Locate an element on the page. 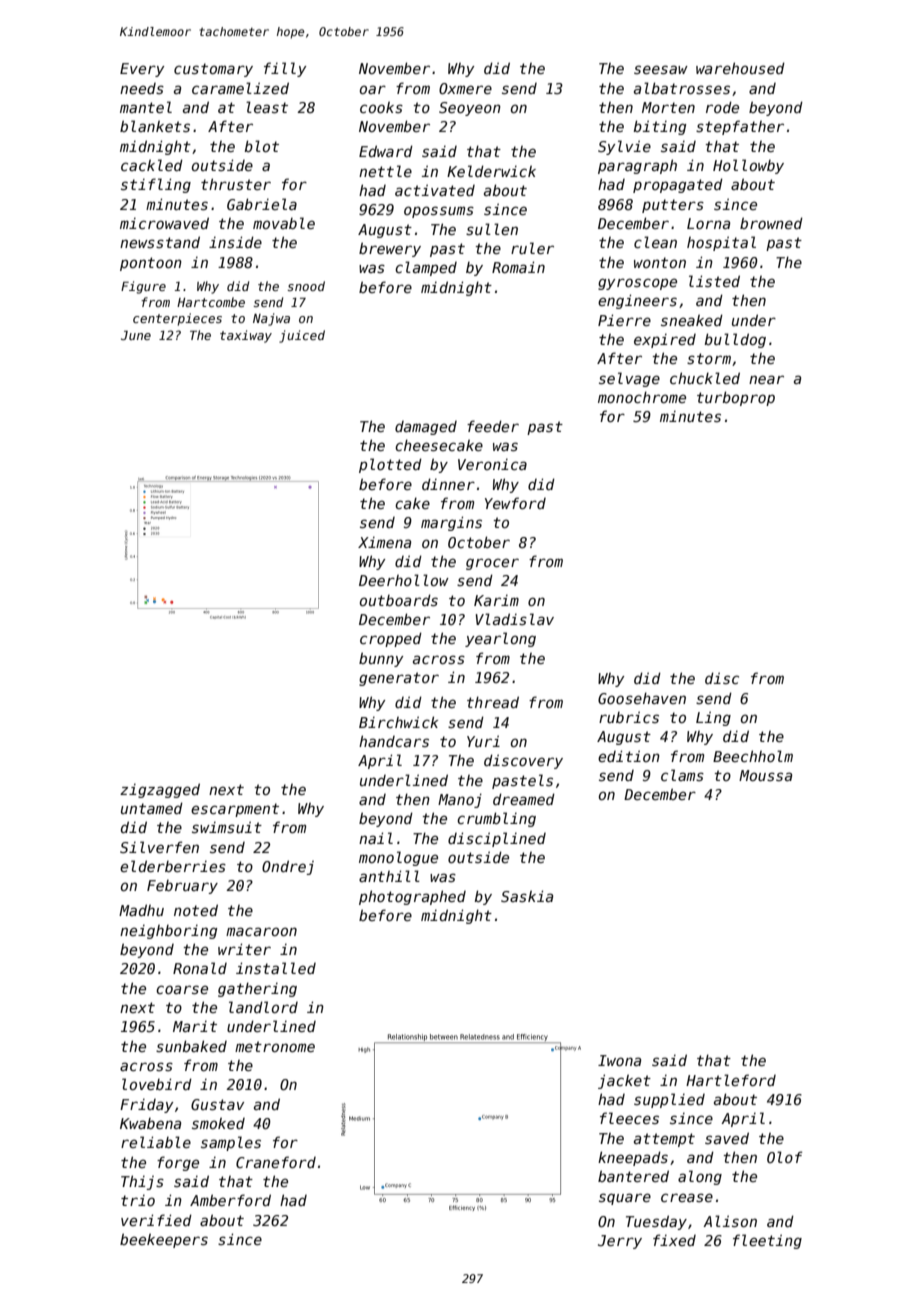 This page has height=1308, width=924. newsstand is located at coordinates (160, 242).
